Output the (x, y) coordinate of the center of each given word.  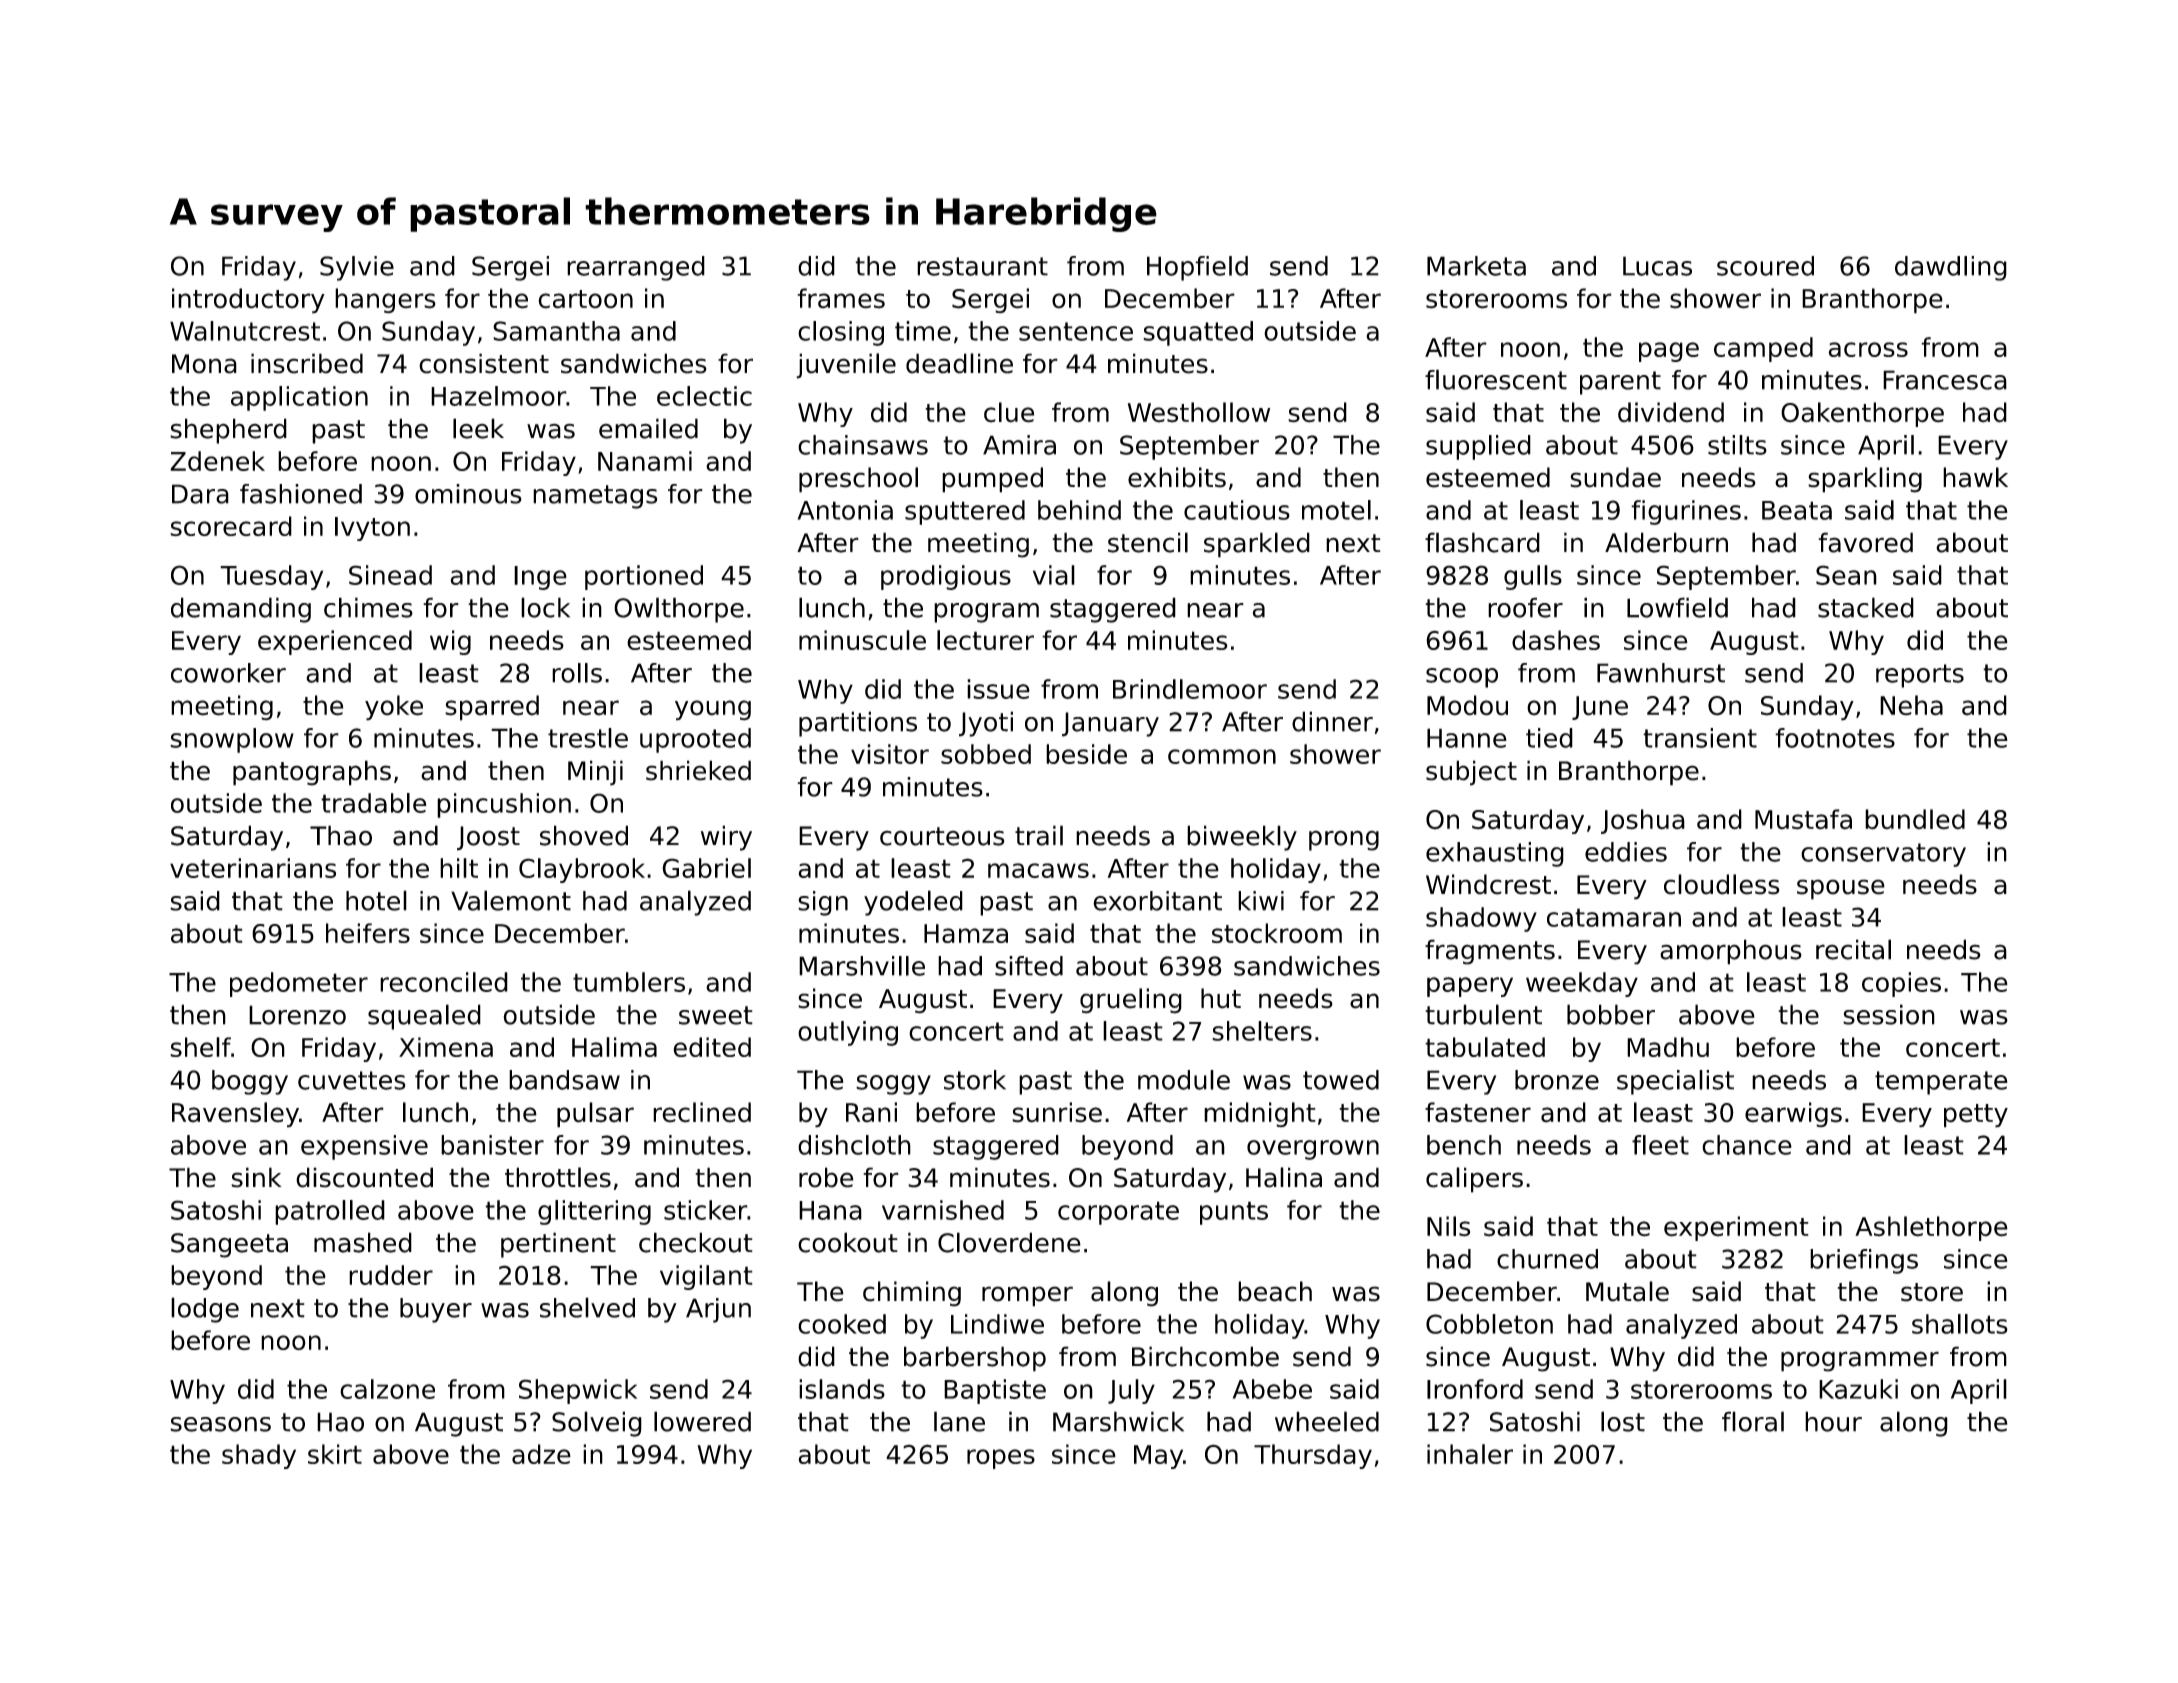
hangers (385, 301)
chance (1747, 1145)
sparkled (1257, 545)
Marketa (1476, 266)
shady (259, 1456)
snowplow (232, 740)
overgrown (1313, 1150)
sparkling (1865, 480)
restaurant (982, 266)
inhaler (1470, 1454)
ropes (1001, 1459)
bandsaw (564, 1080)
